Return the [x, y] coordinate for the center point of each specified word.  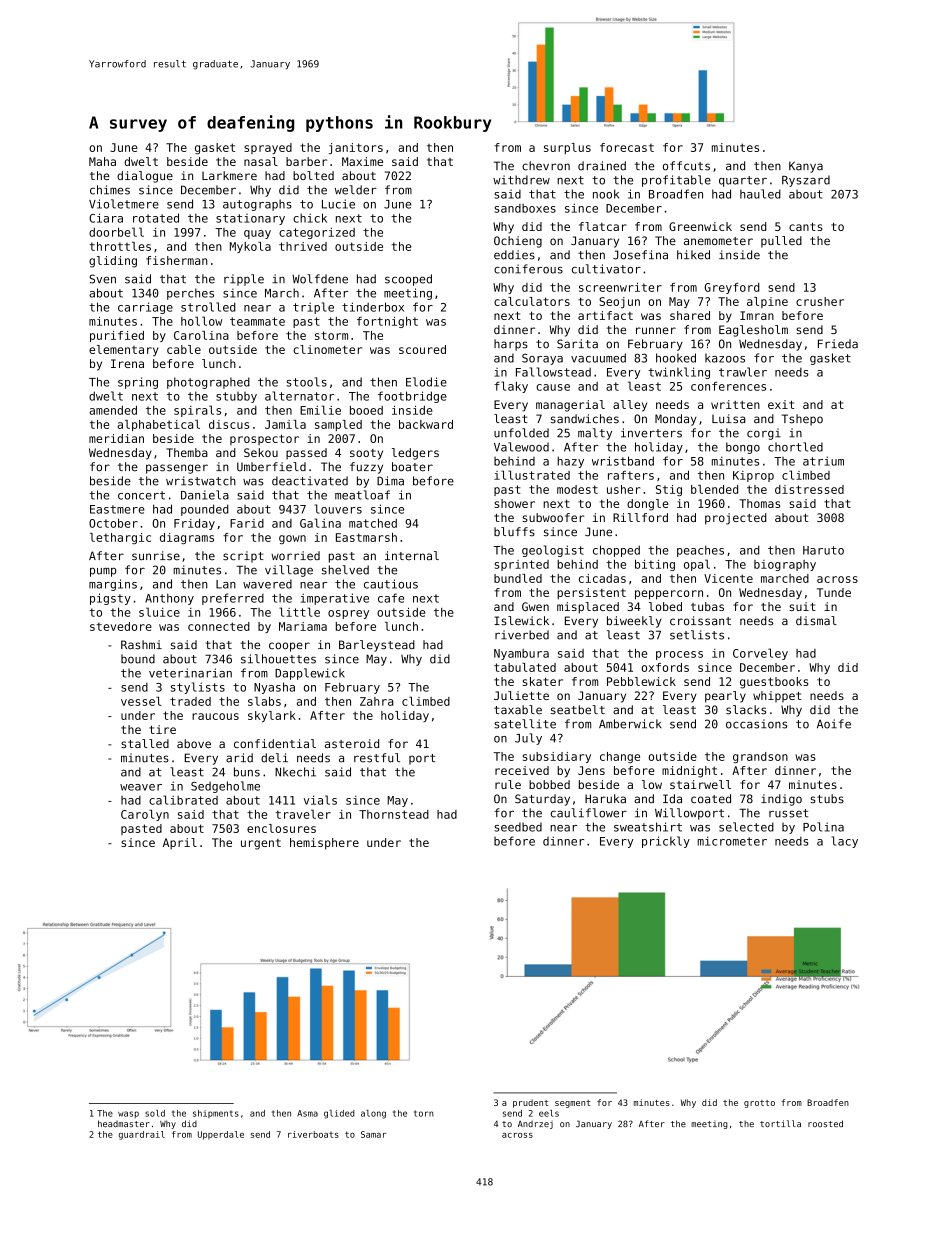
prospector [264, 439]
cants [806, 226]
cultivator [606, 269]
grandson [760, 757]
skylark [272, 716]
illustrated [532, 475]
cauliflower [589, 813]
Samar [373, 1134]
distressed [809, 489]
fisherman [176, 260]
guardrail [142, 1135]
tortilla [780, 1123]
